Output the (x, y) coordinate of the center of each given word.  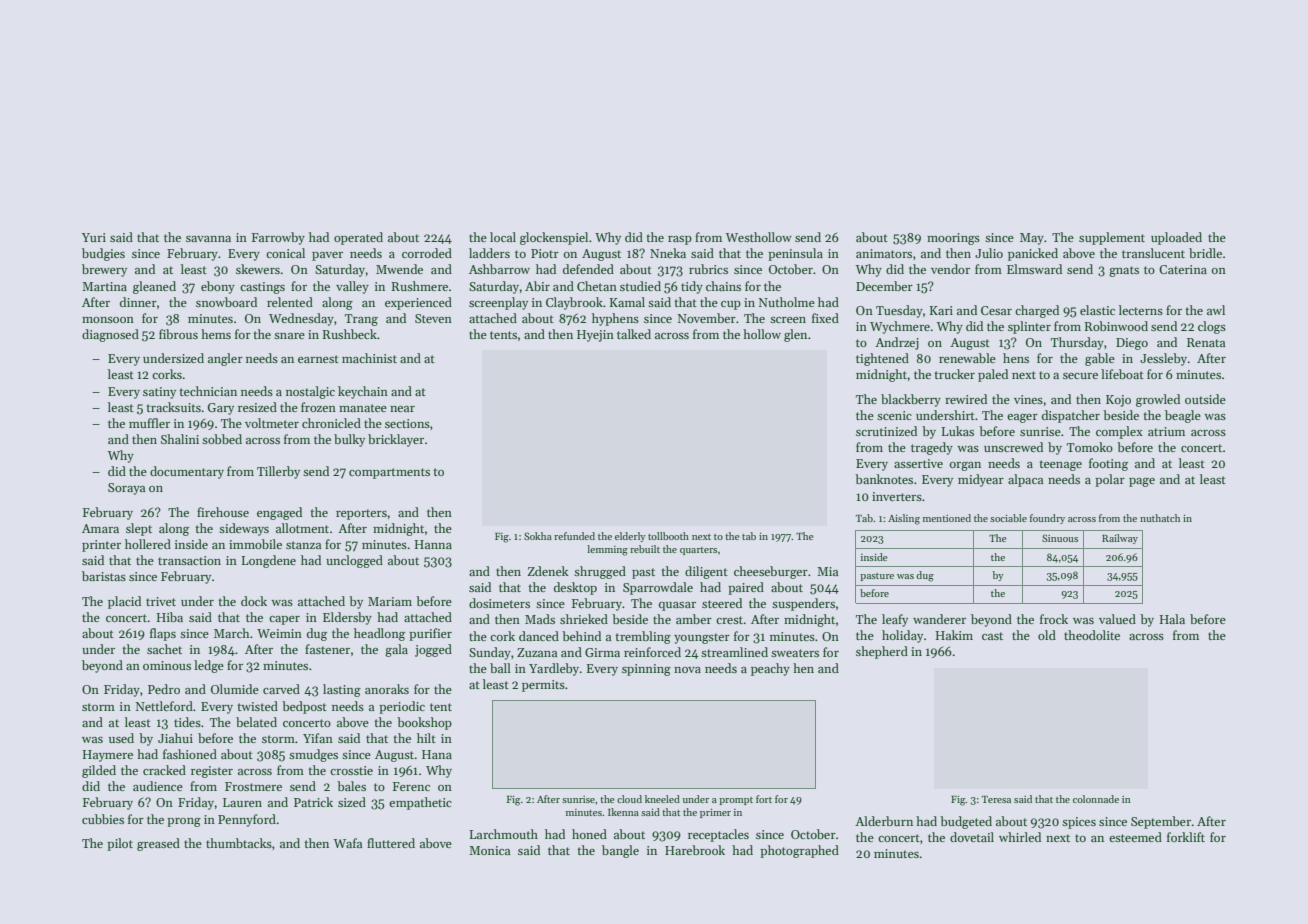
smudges (313, 755)
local (503, 237)
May (1032, 239)
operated (358, 238)
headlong (379, 634)
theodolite (1092, 635)
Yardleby (554, 669)
